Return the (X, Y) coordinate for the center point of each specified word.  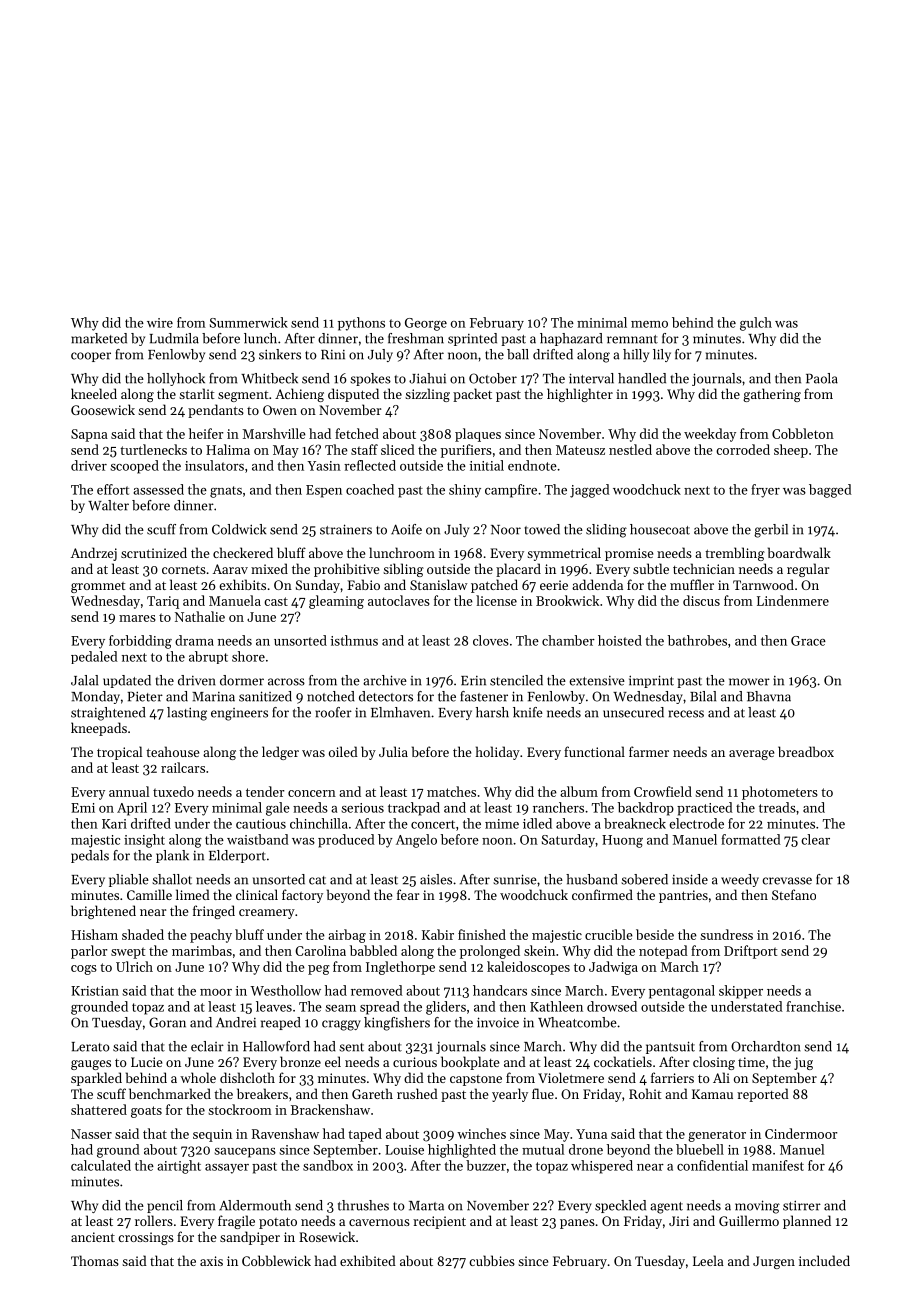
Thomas (95, 1260)
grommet (98, 587)
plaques (478, 435)
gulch (756, 324)
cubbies (492, 1260)
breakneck (635, 823)
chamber (568, 640)
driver (89, 465)
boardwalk (799, 552)
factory (302, 896)
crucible (609, 934)
